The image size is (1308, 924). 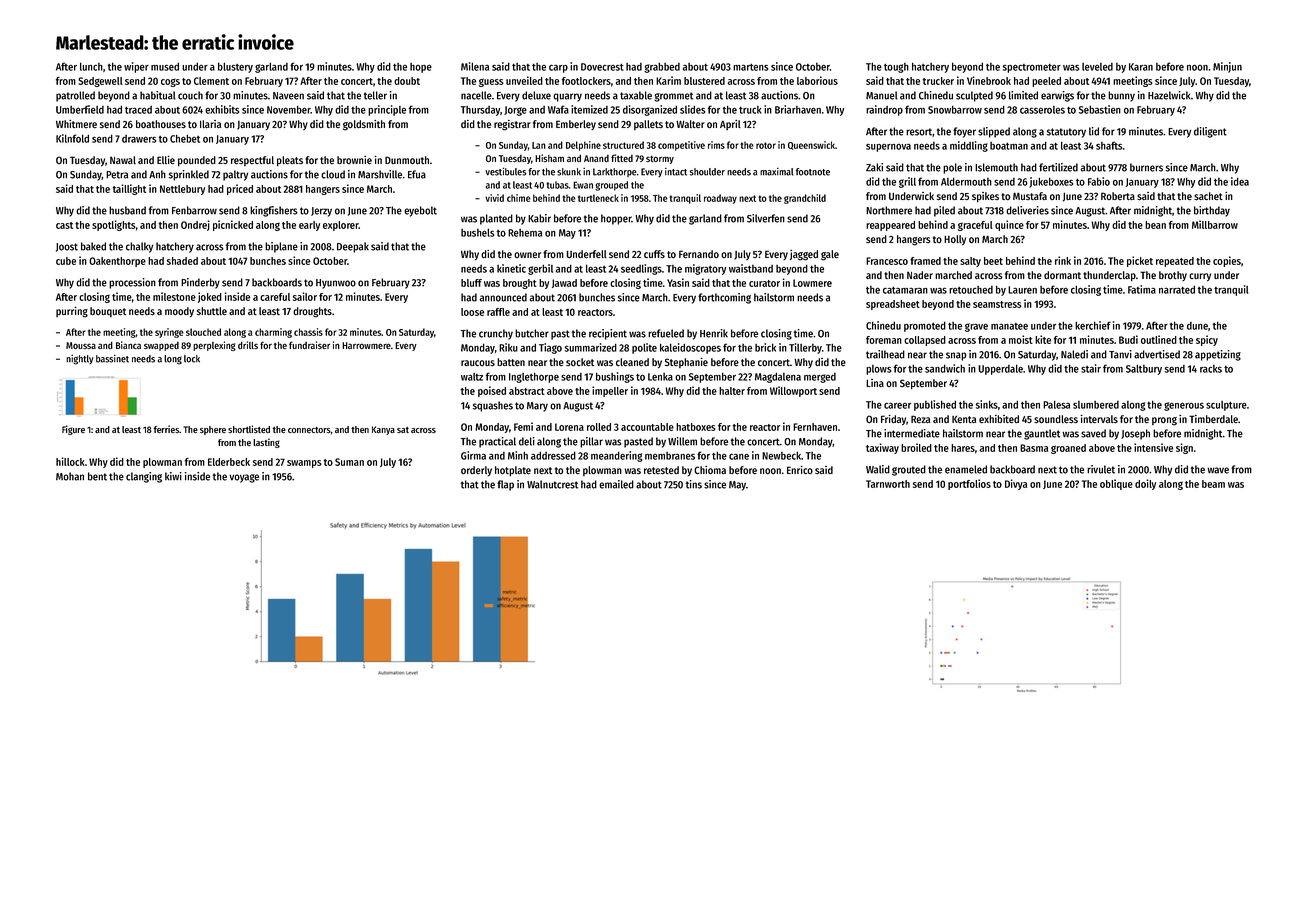 What do you see at coordinates (996, 167) in the document?
I see `Islemouth` at bounding box center [996, 167].
